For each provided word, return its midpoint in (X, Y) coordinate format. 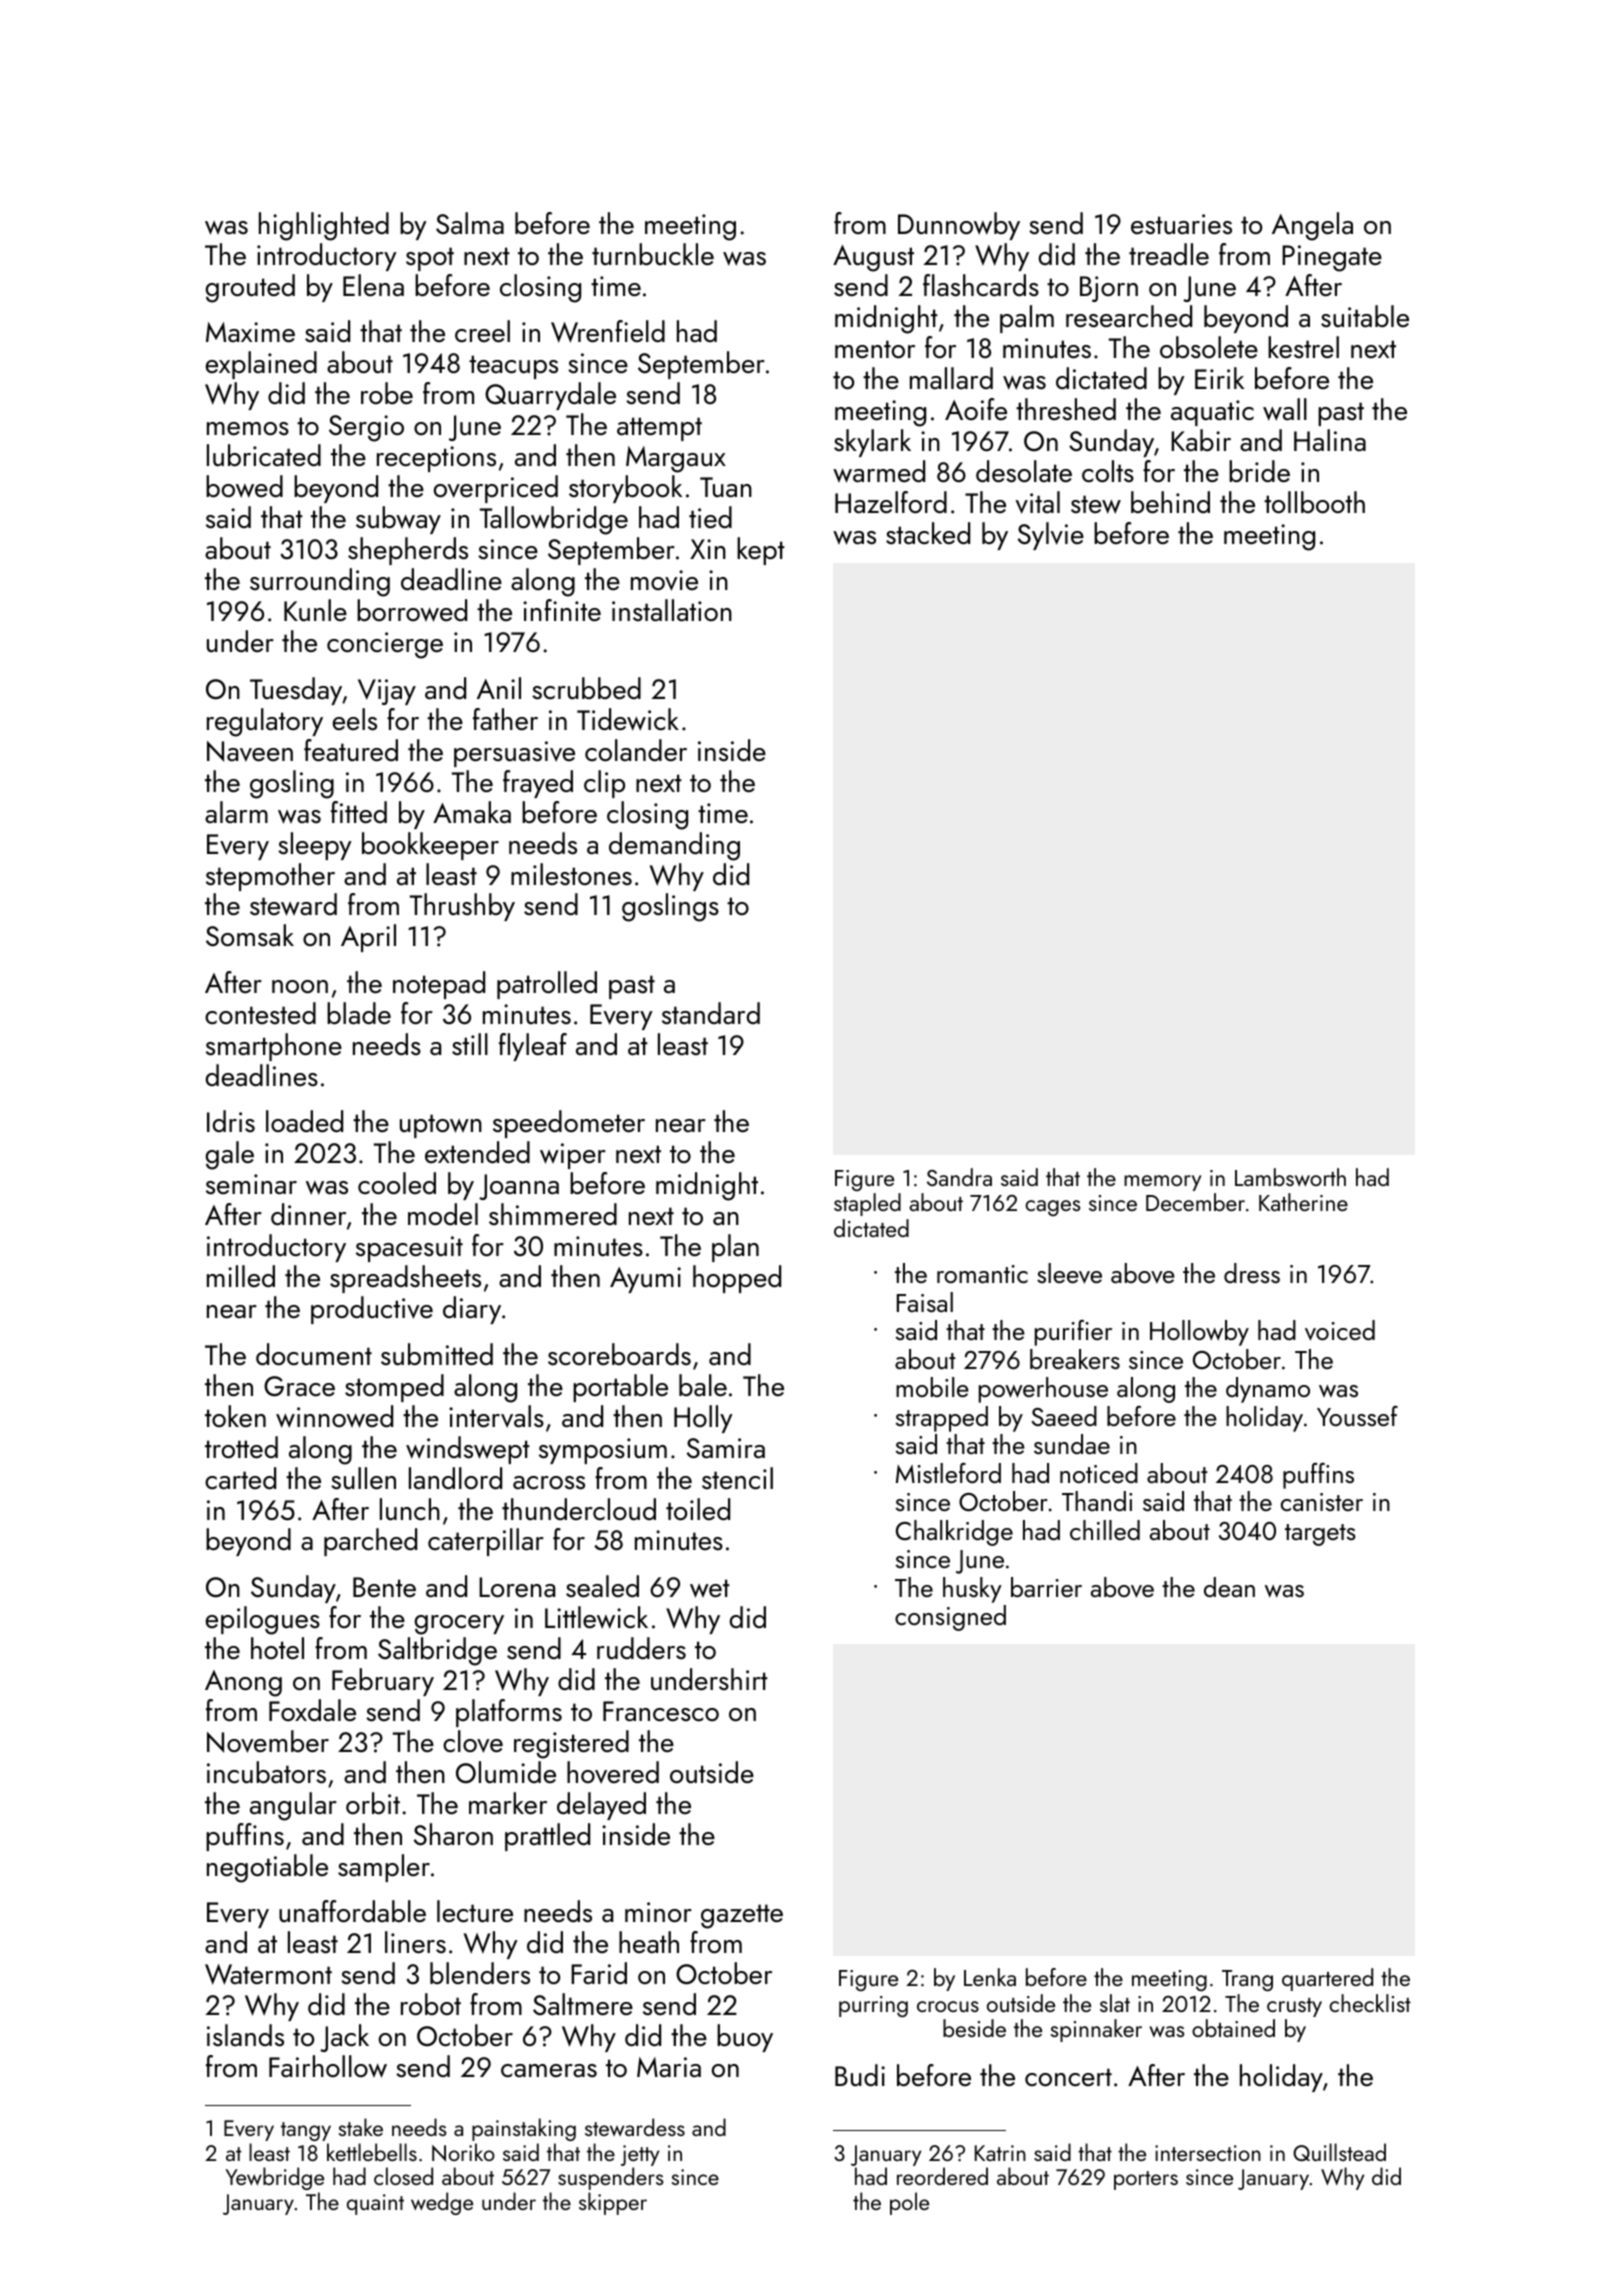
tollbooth (1314, 502)
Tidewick (628, 719)
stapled (867, 1204)
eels (355, 719)
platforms (509, 1713)
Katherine (1303, 1202)
